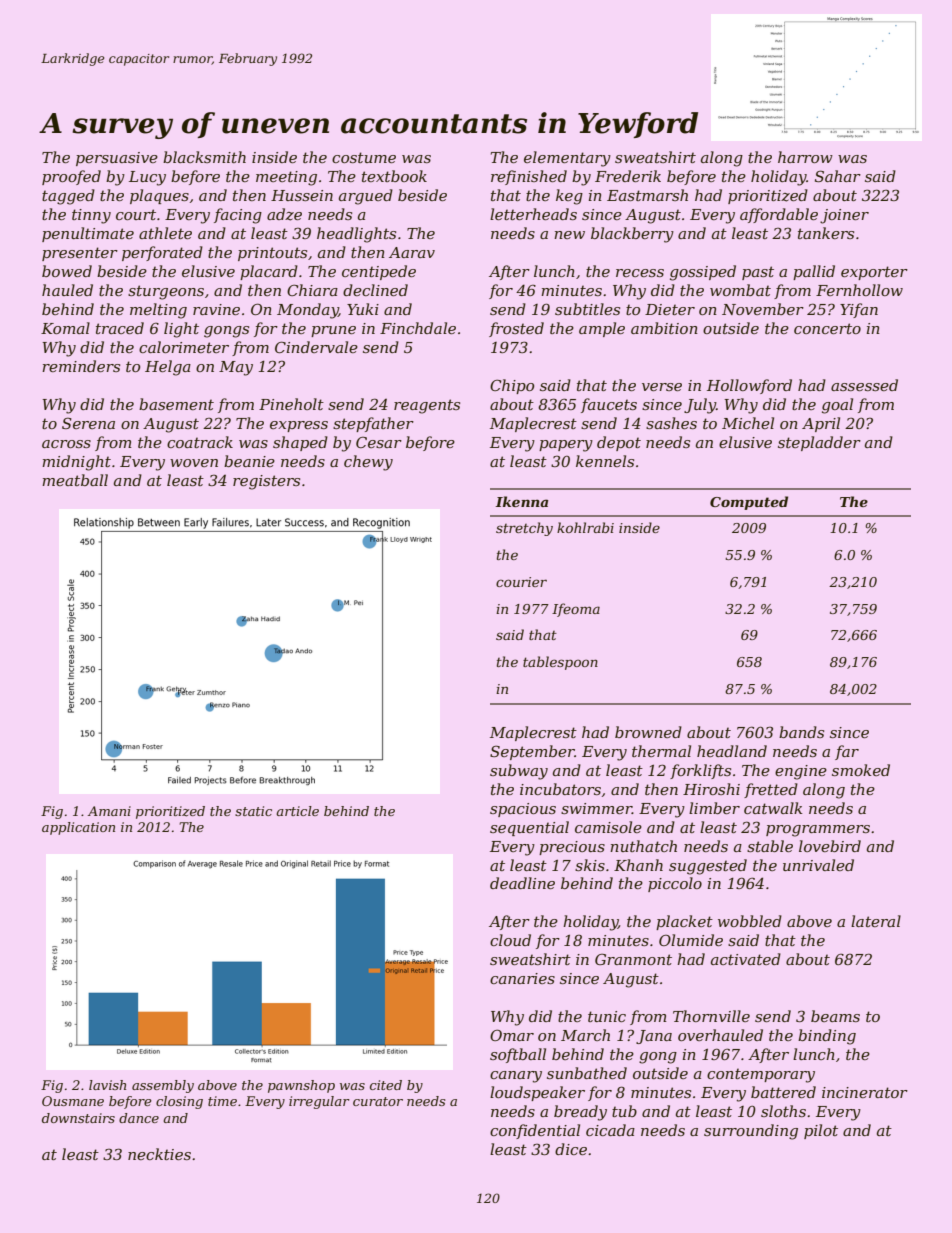  What do you see at coordinates (560, 789) in the screenshot?
I see `incubators` at bounding box center [560, 789].
